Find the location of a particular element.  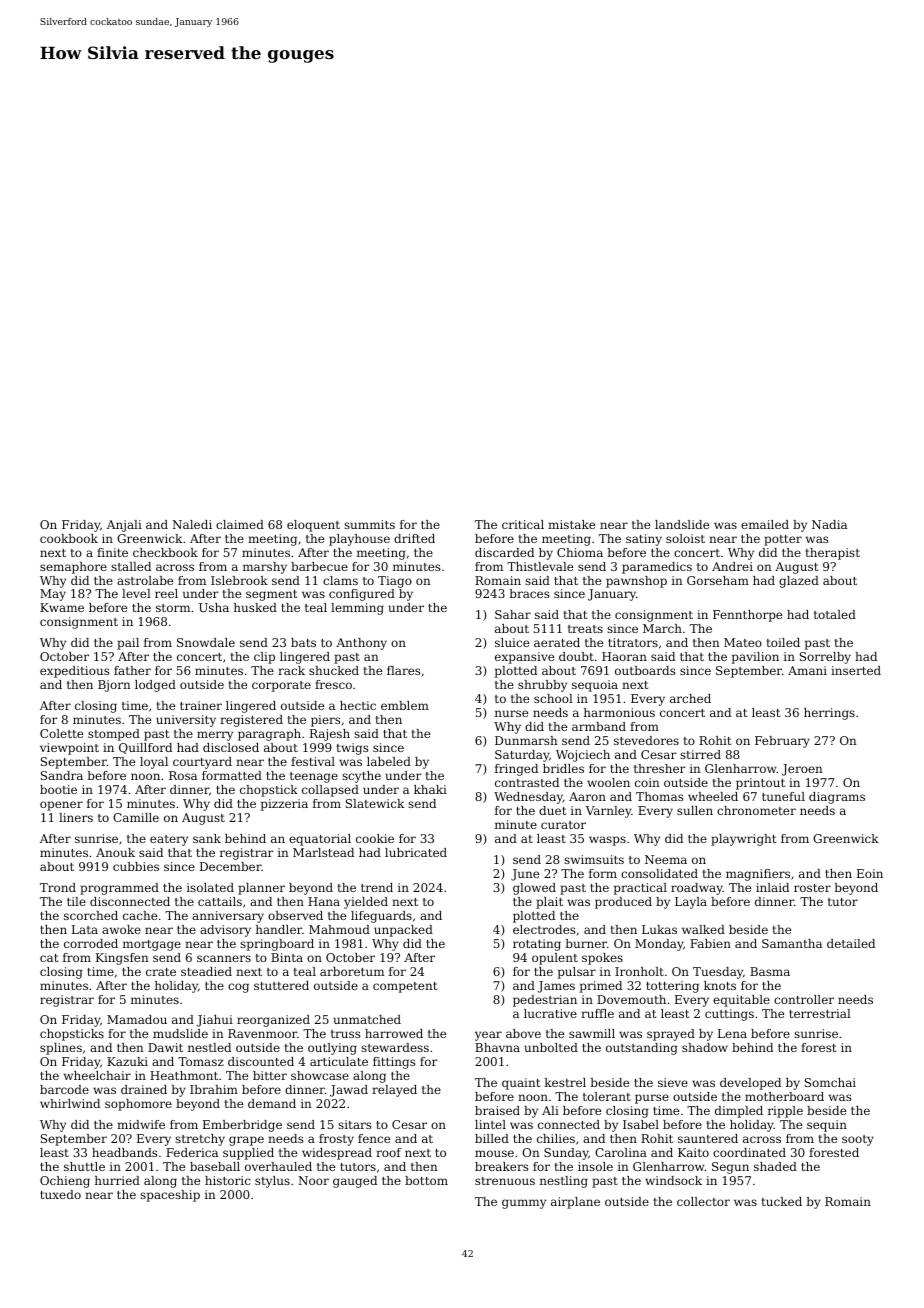

liners is located at coordinates (76, 817).
